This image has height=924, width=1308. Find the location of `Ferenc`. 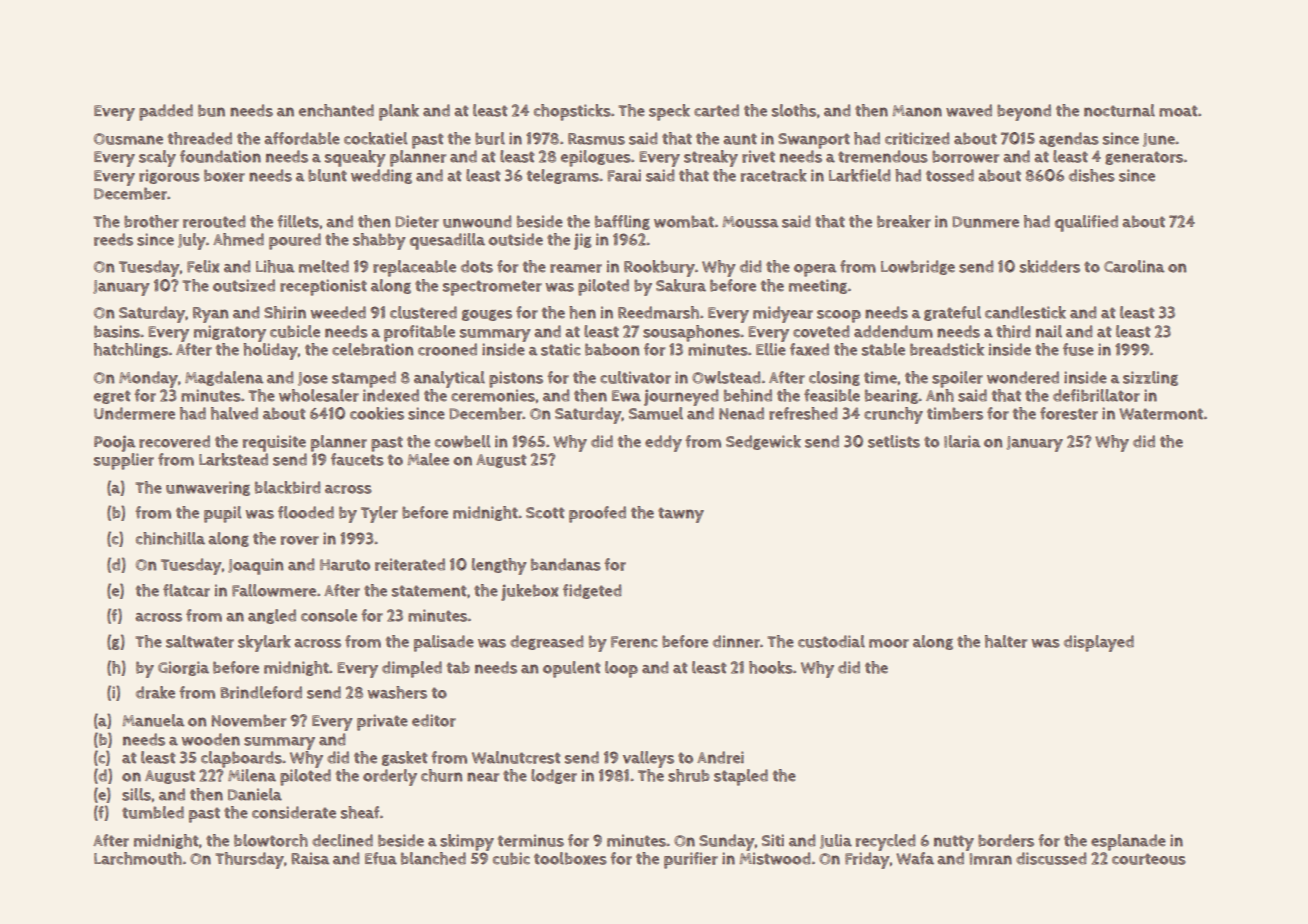

Ferenc is located at coordinates (634, 642).
